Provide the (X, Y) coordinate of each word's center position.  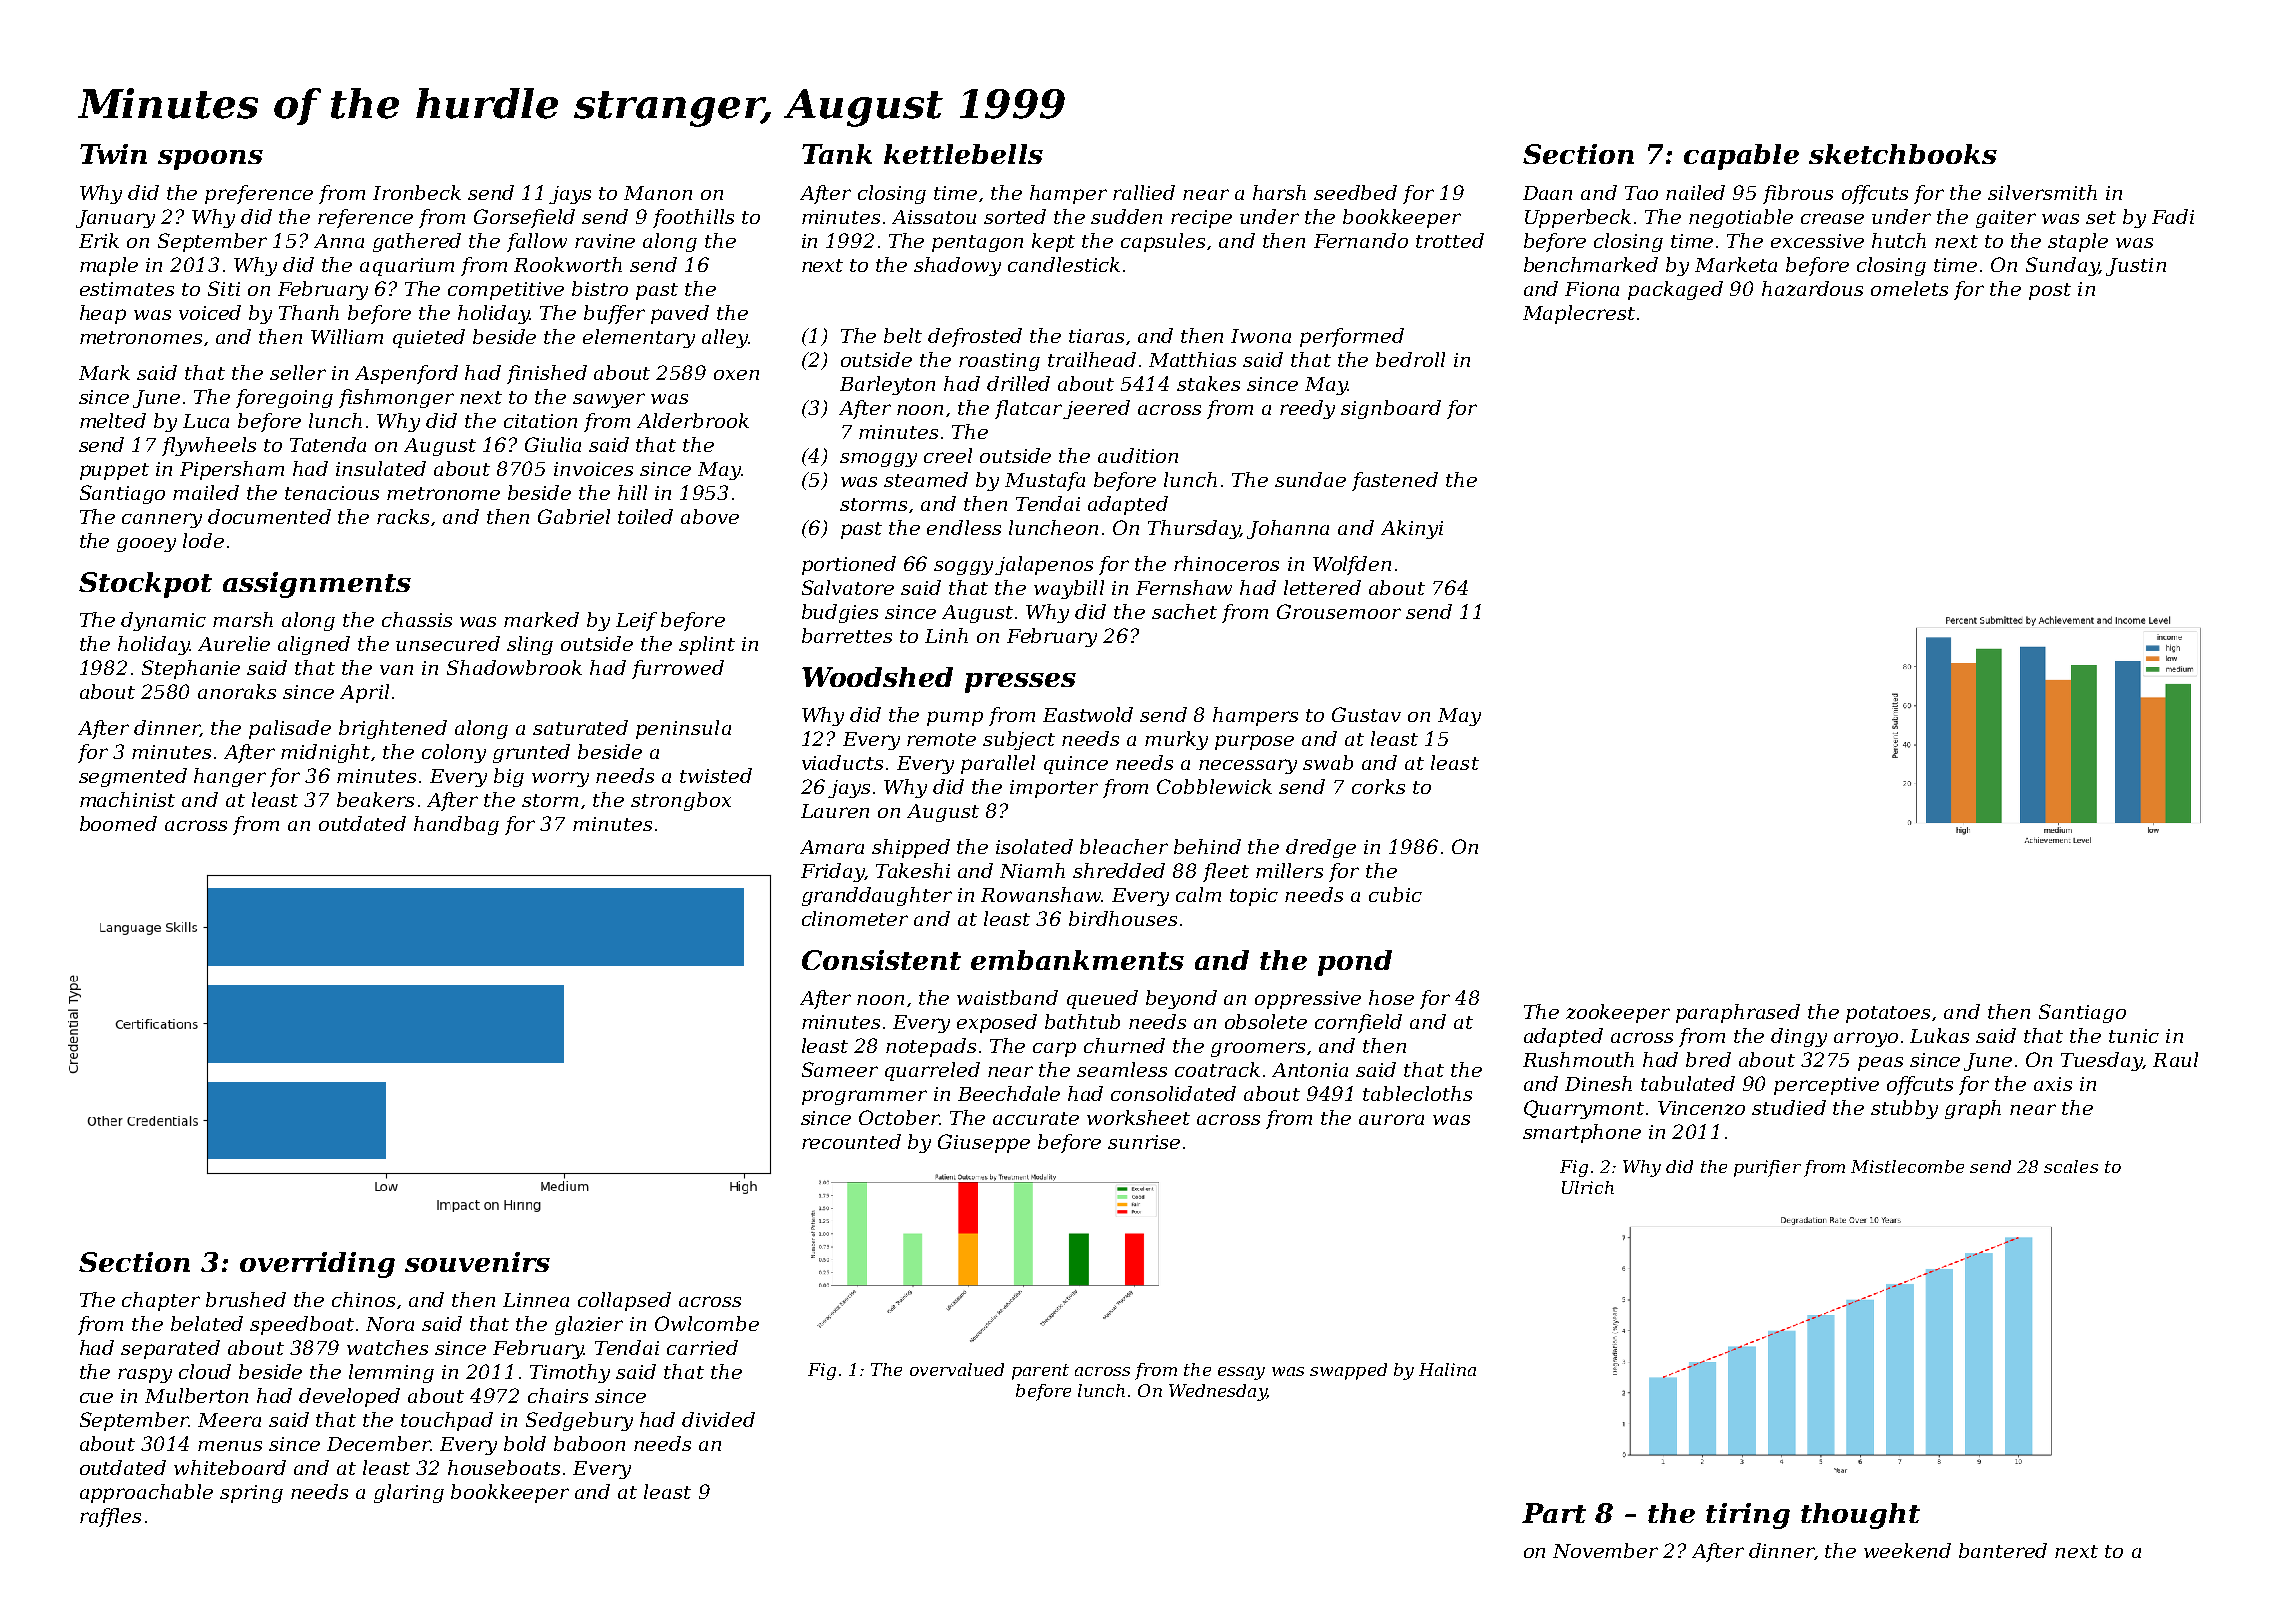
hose (1391, 997)
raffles (110, 1517)
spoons (210, 160)
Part (1554, 1513)
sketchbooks (1903, 154)
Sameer (840, 1069)
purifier (1767, 1168)
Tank (837, 154)
